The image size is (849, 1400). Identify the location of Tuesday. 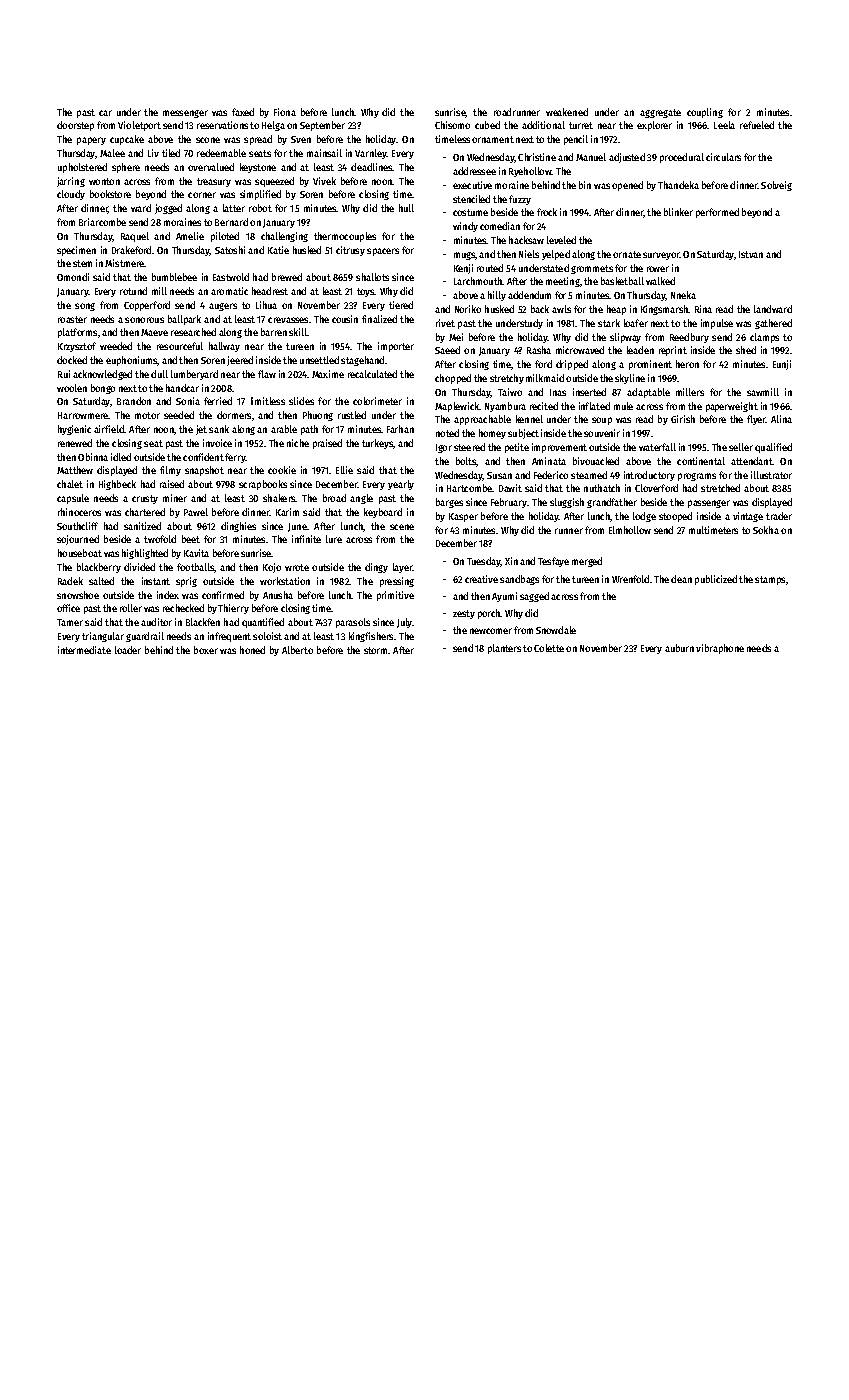
(484, 562).
